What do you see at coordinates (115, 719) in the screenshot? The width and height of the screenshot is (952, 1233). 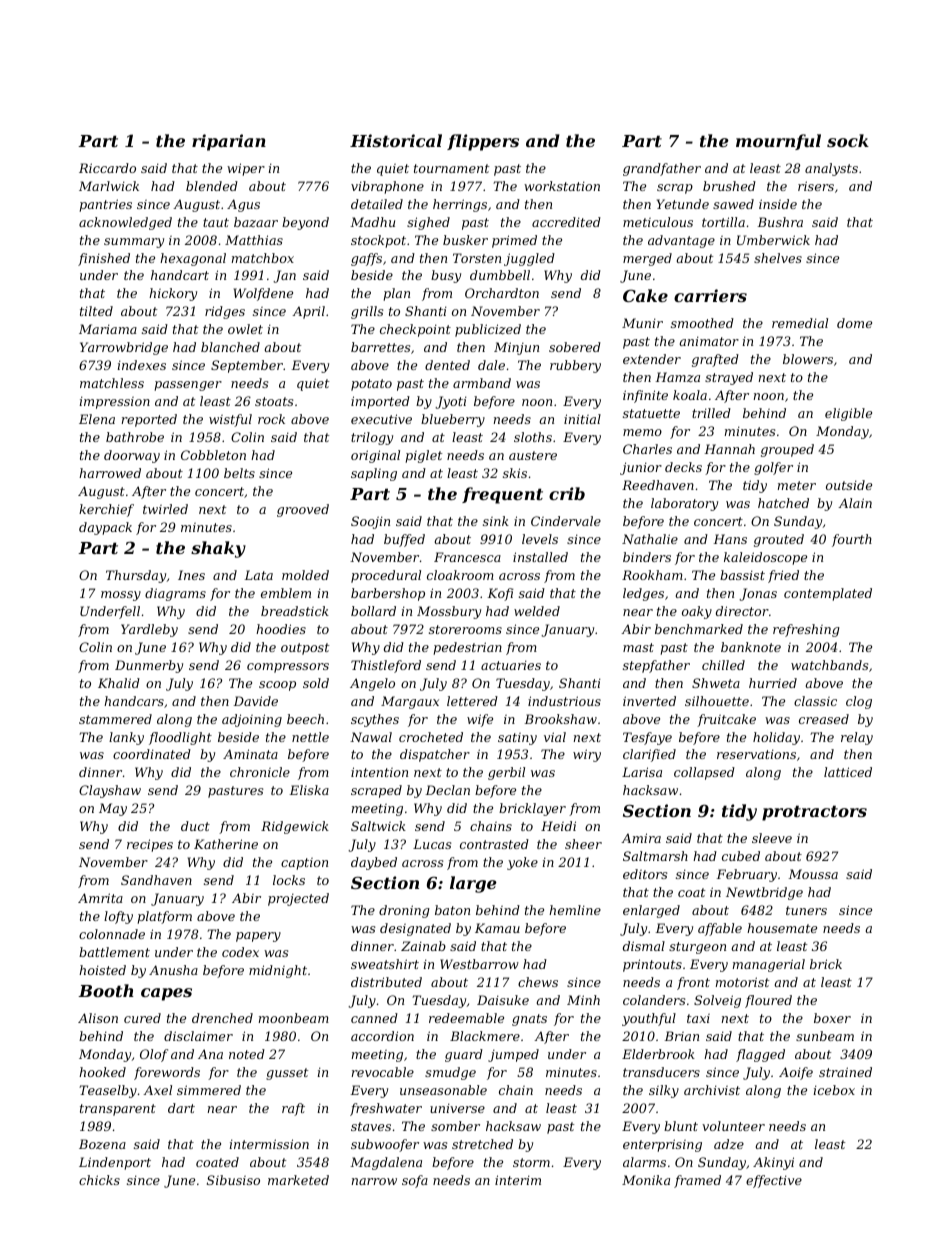 I see `stammered` at bounding box center [115, 719].
